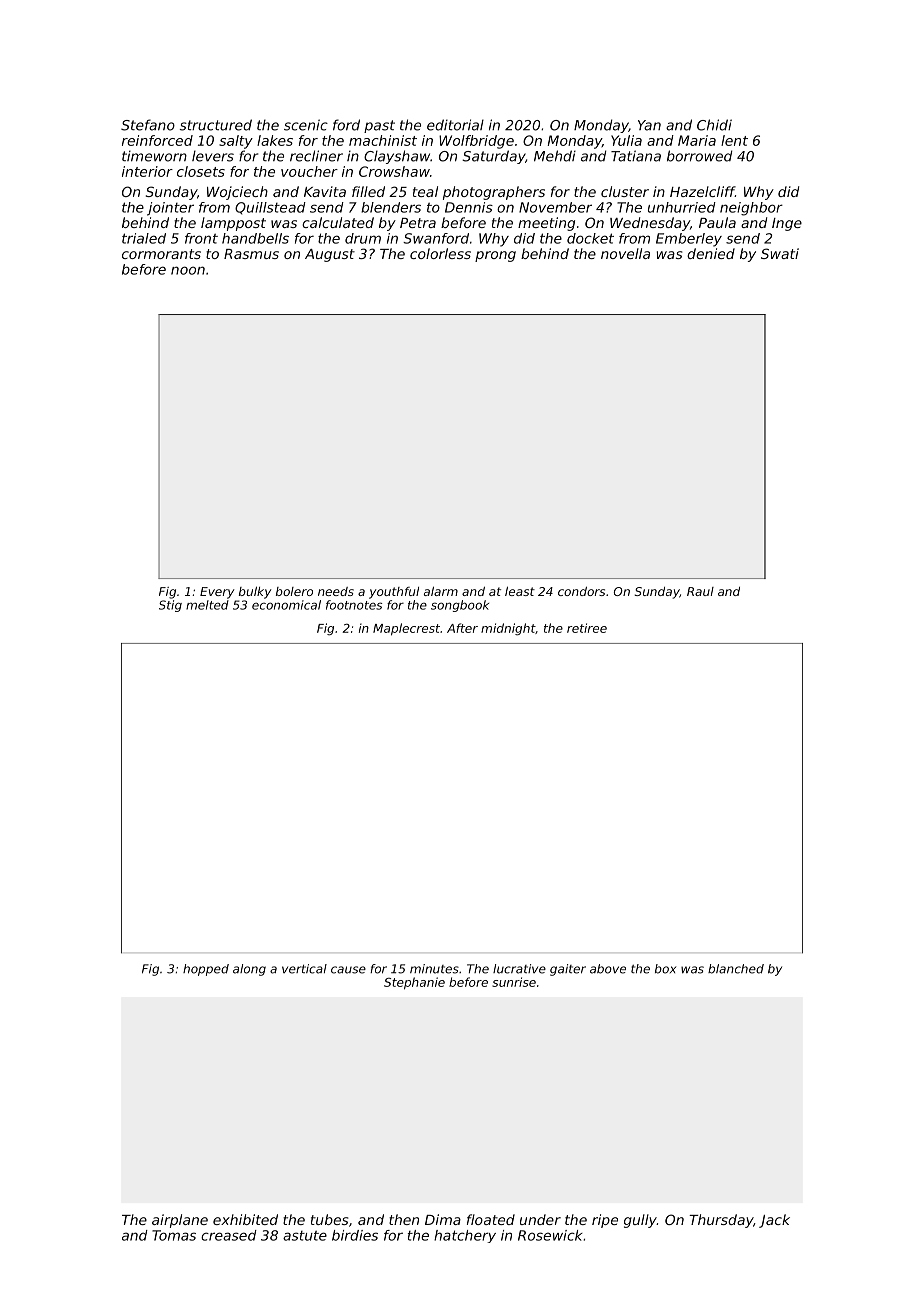  I want to click on economical, so click(286, 605).
